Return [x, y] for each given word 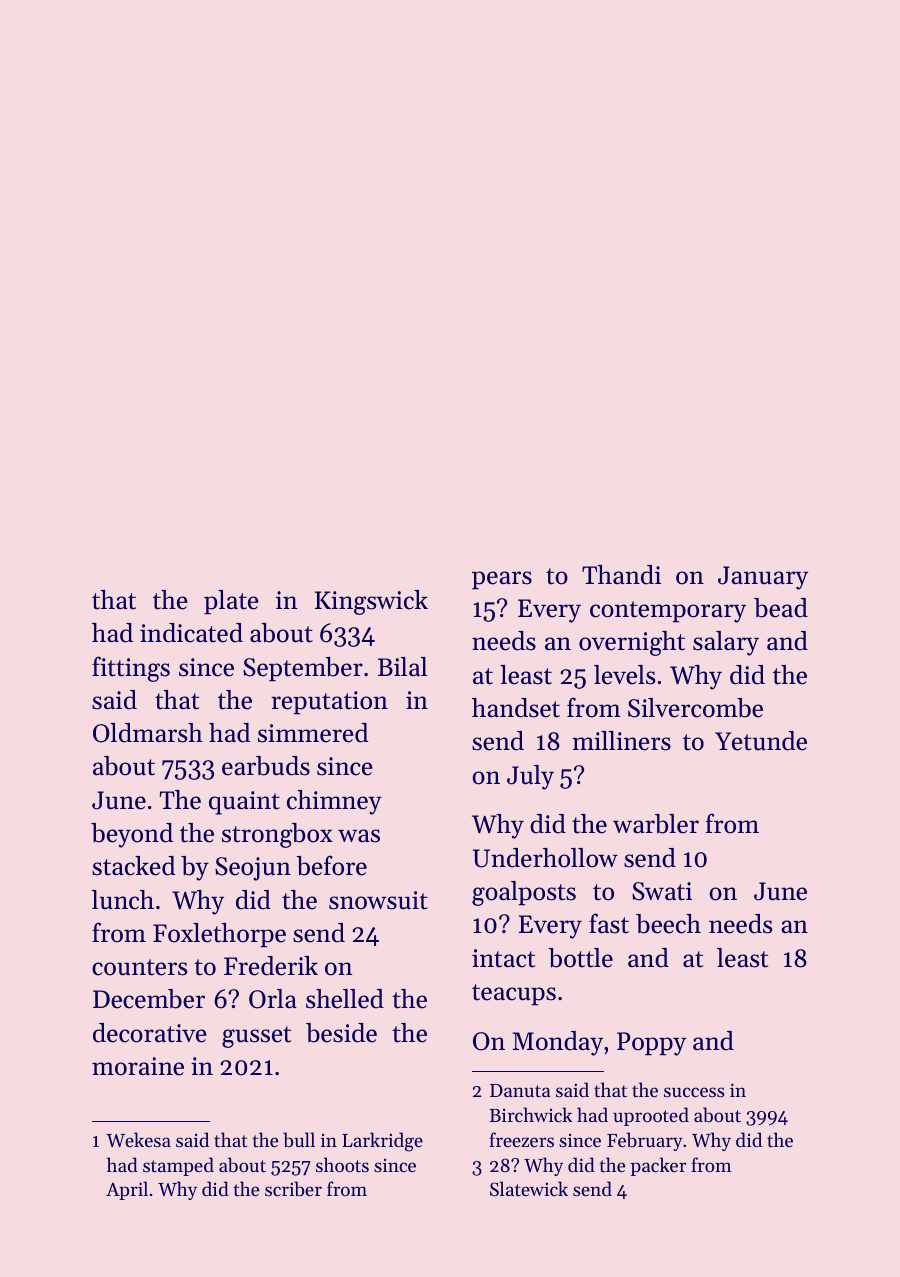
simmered [313, 733]
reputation [329, 703]
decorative [150, 1033]
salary [726, 643]
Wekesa [138, 1139]
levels [624, 675]
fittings [131, 669]
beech [668, 924]
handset [516, 708]
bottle [580, 958]
